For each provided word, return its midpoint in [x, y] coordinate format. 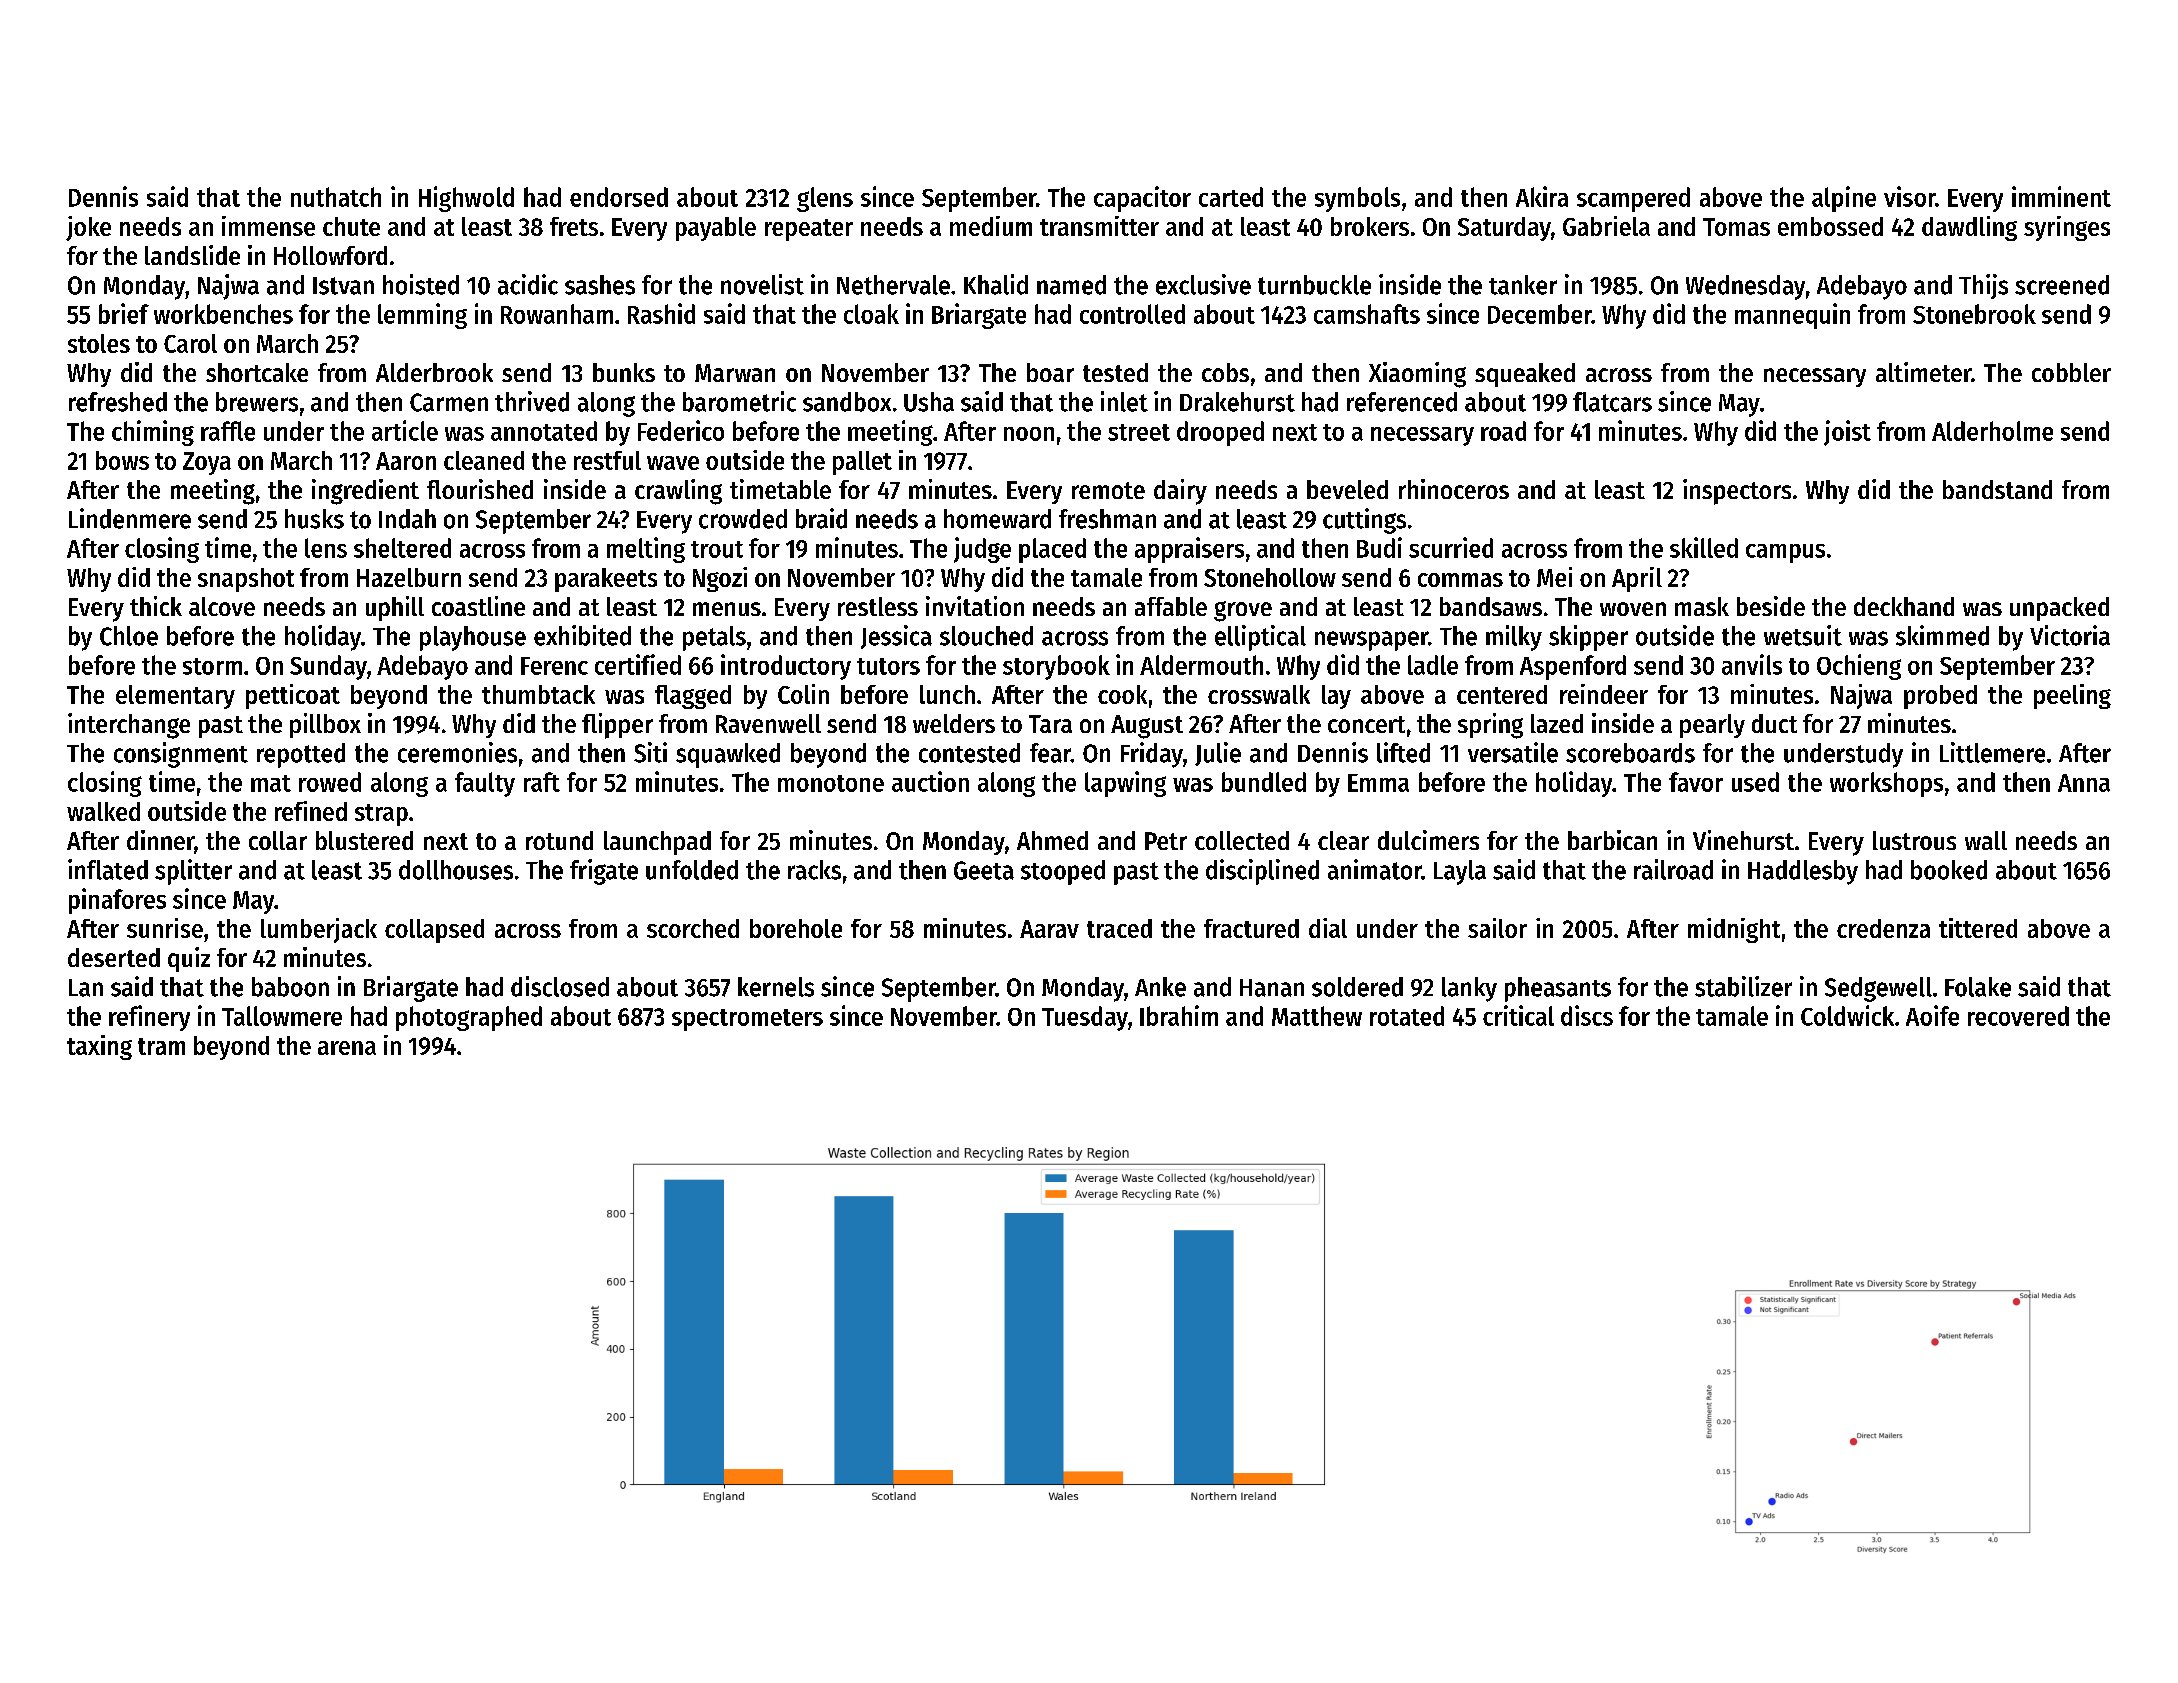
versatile [1513, 752]
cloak [871, 314]
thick [156, 606]
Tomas [1736, 227]
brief [124, 313]
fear [1050, 753]
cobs [1225, 372]
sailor [1497, 928]
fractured [1251, 928]
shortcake [257, 372]
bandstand [1997, 489]
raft [542, 782]
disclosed [560, 986]
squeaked [1525, 375]
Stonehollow [1270, 577]
